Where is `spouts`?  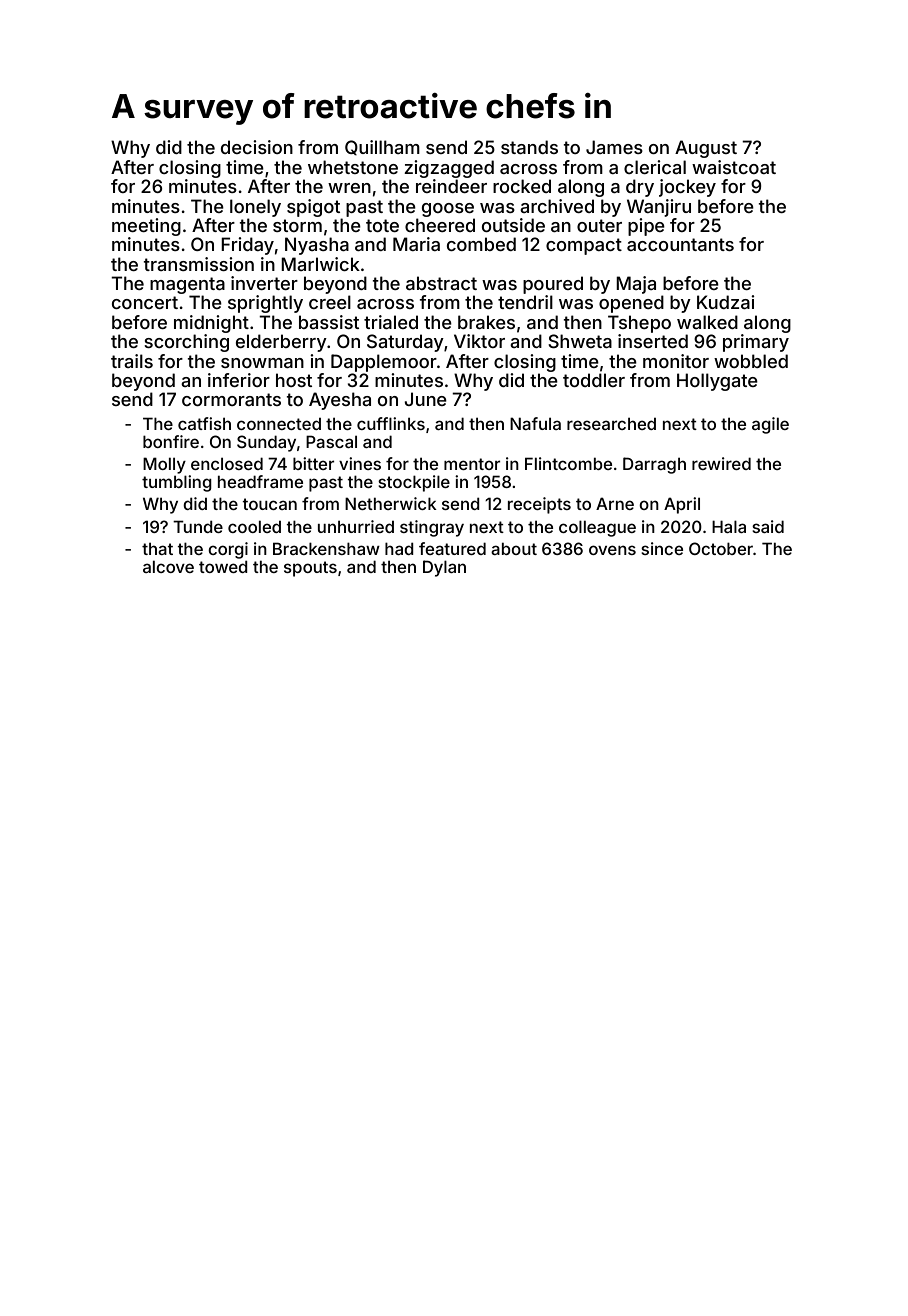 spouts is located at coordinates (310, 569).
